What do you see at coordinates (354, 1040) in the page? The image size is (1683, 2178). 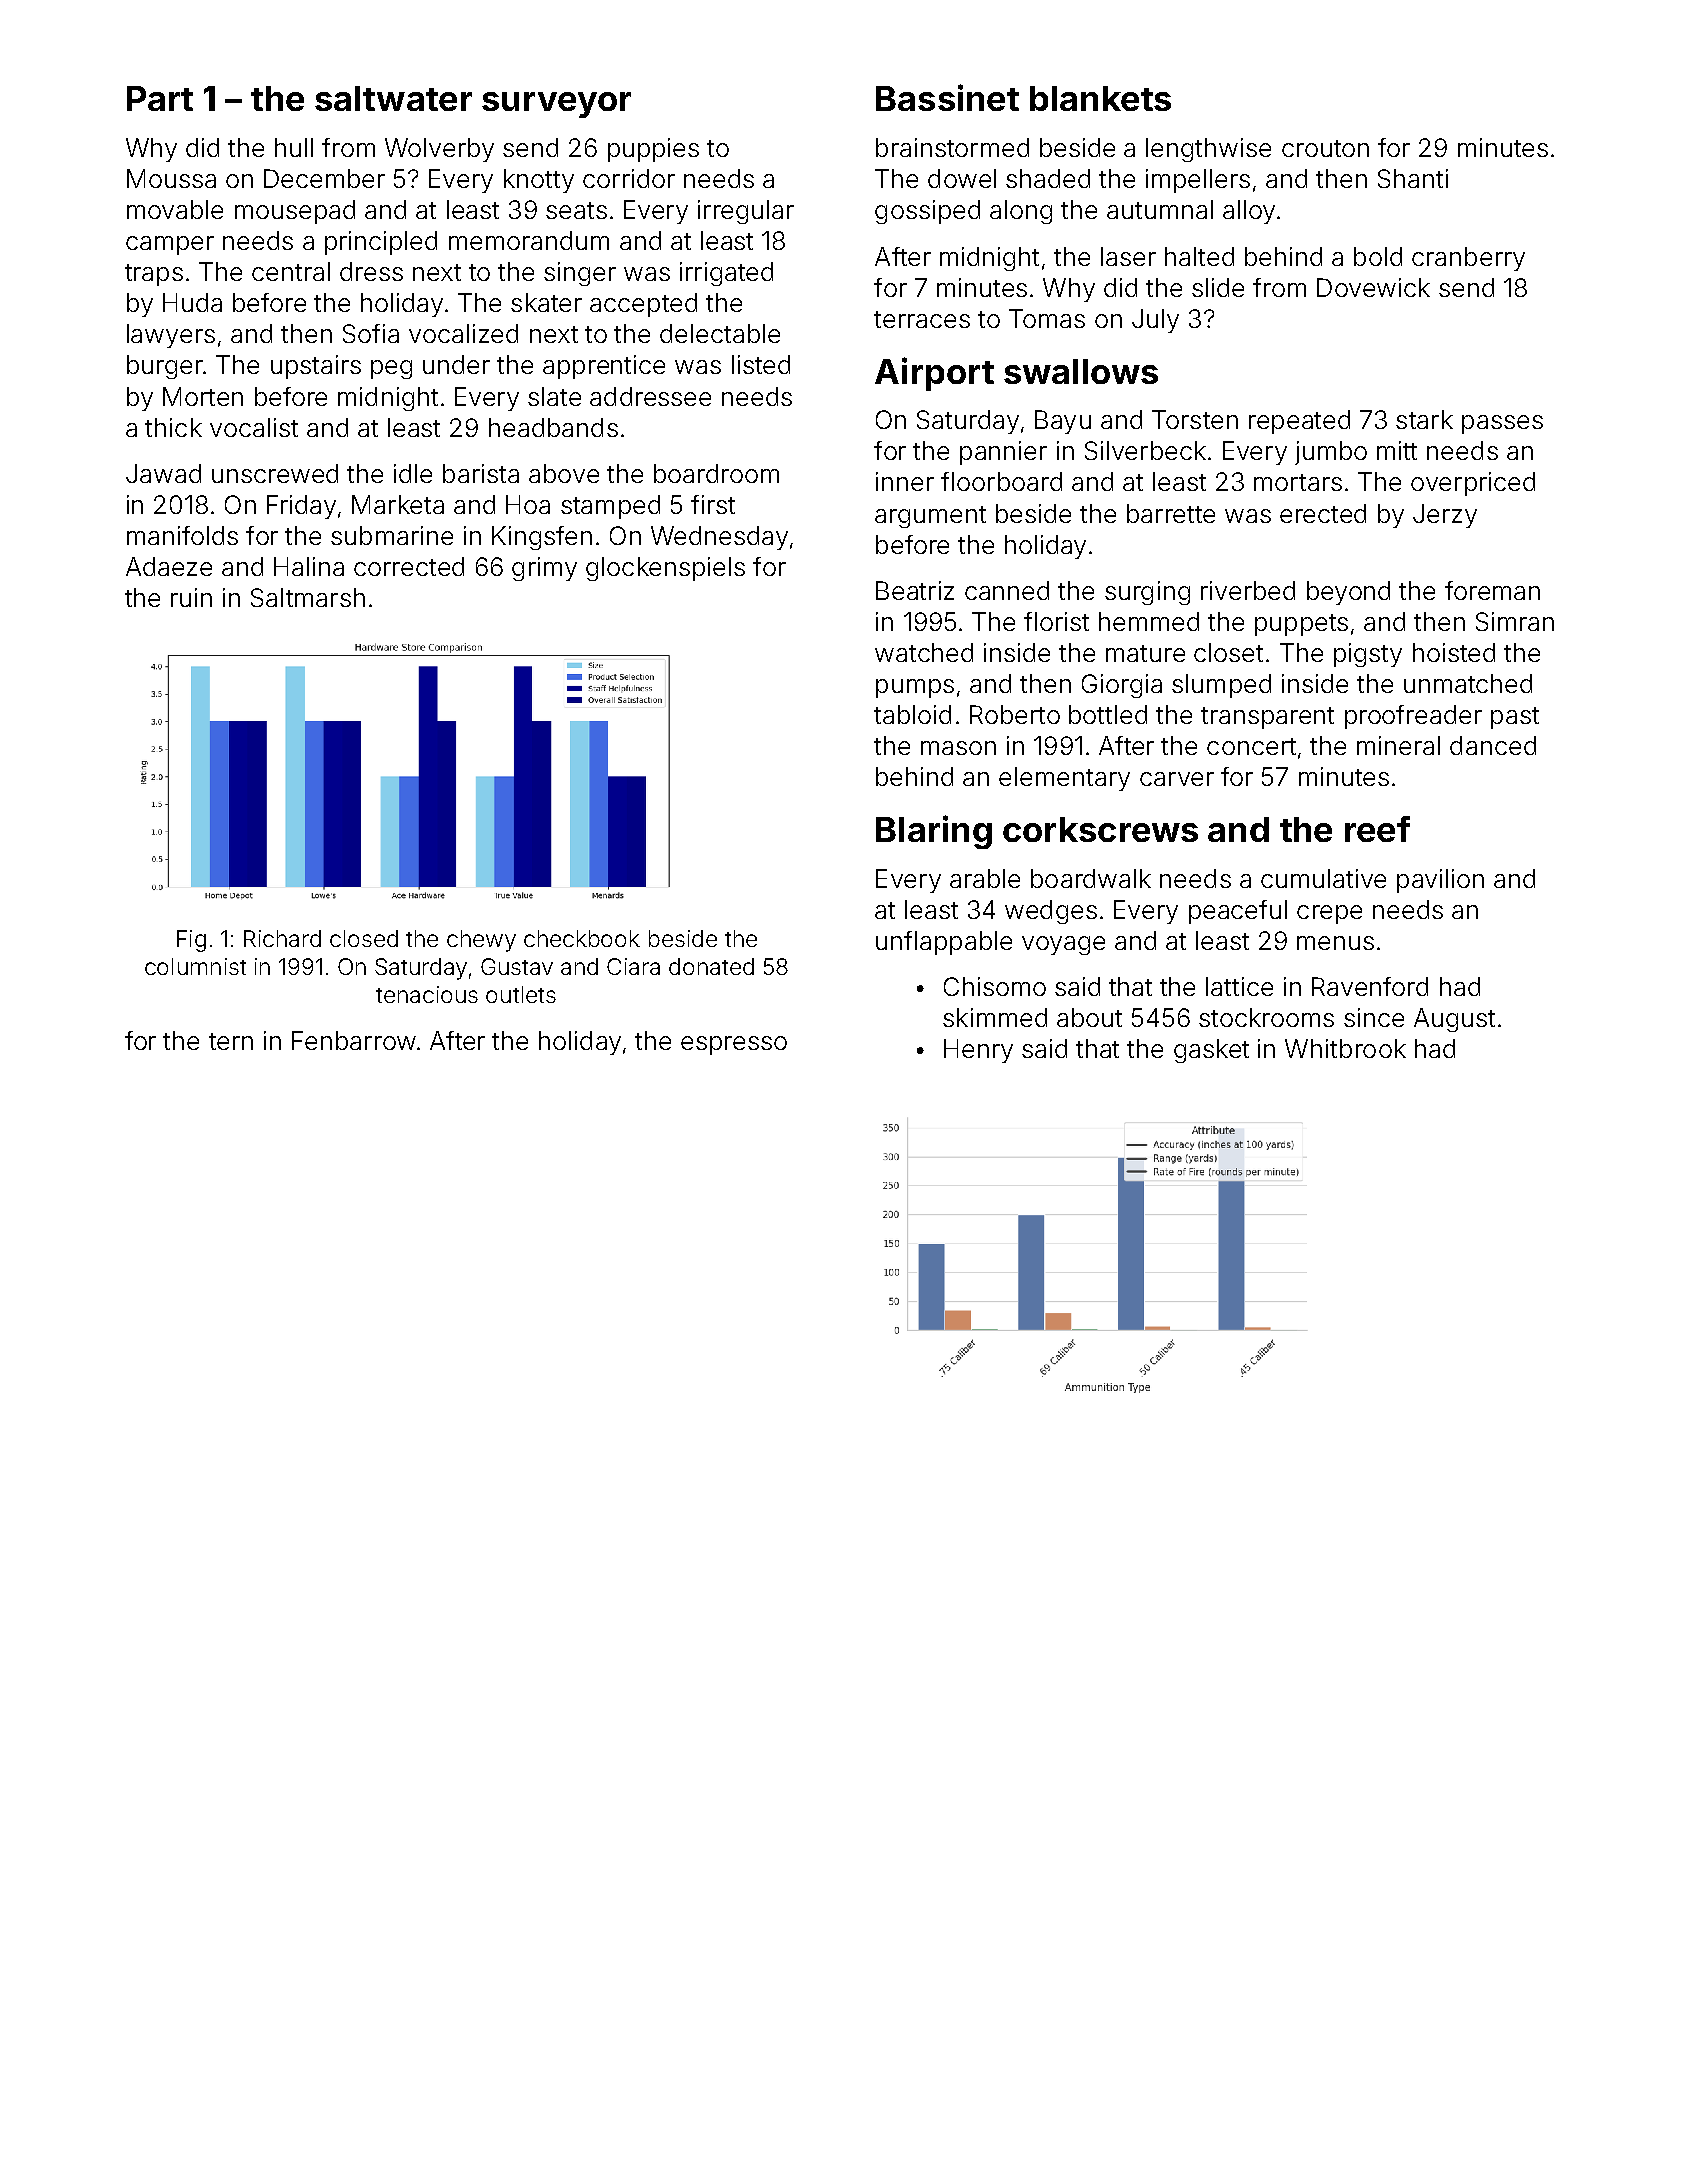 I see `Fenbarrow` at bounding box center [354, 1040].
